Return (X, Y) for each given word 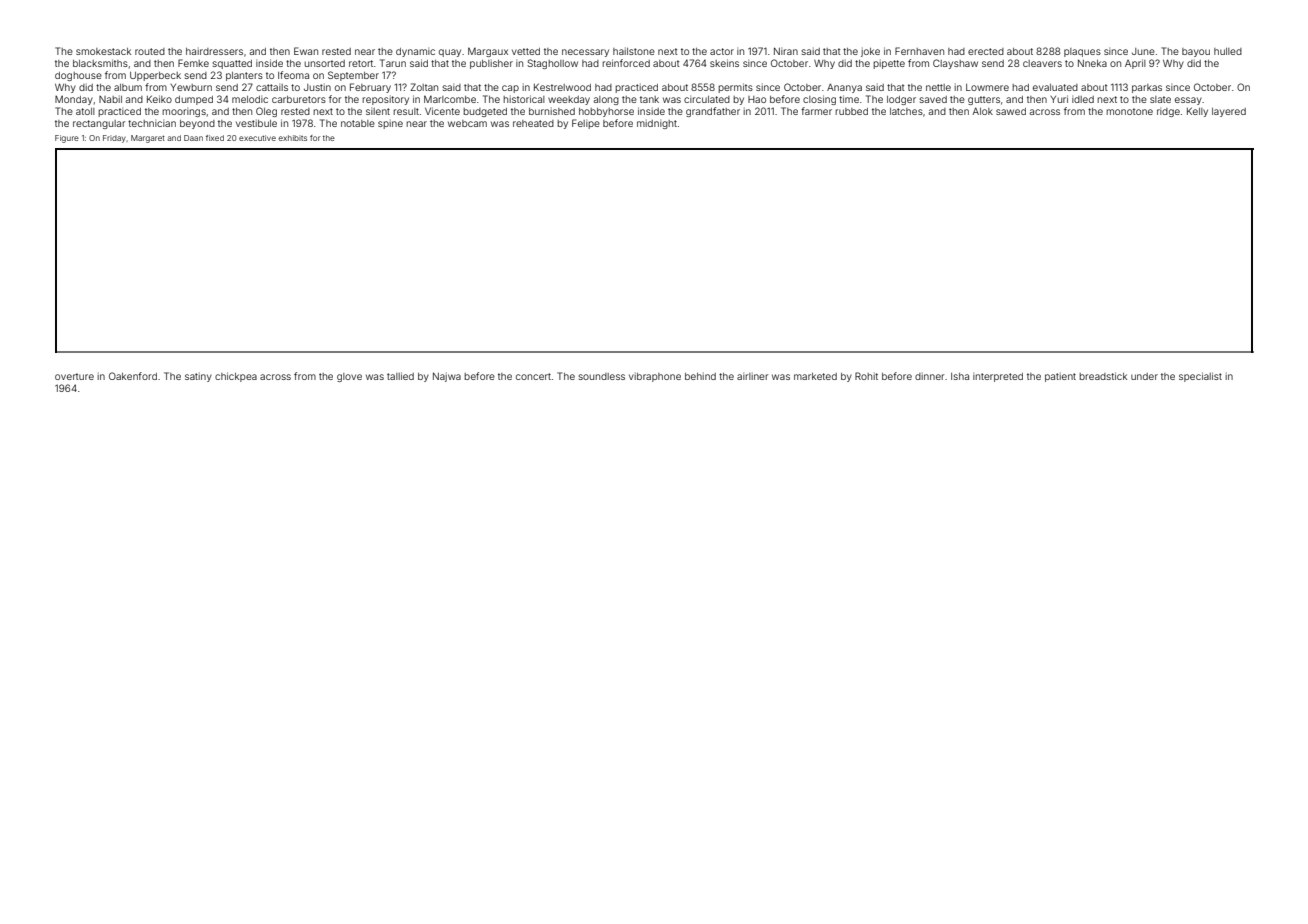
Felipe (586, 124)
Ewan (306, 51)
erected (986, 51)
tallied (400, 376)
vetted (526, 51)
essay (1188, 101)
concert (533, 376)
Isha (960, 376)
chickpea (236, 377)
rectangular (99, 124)
